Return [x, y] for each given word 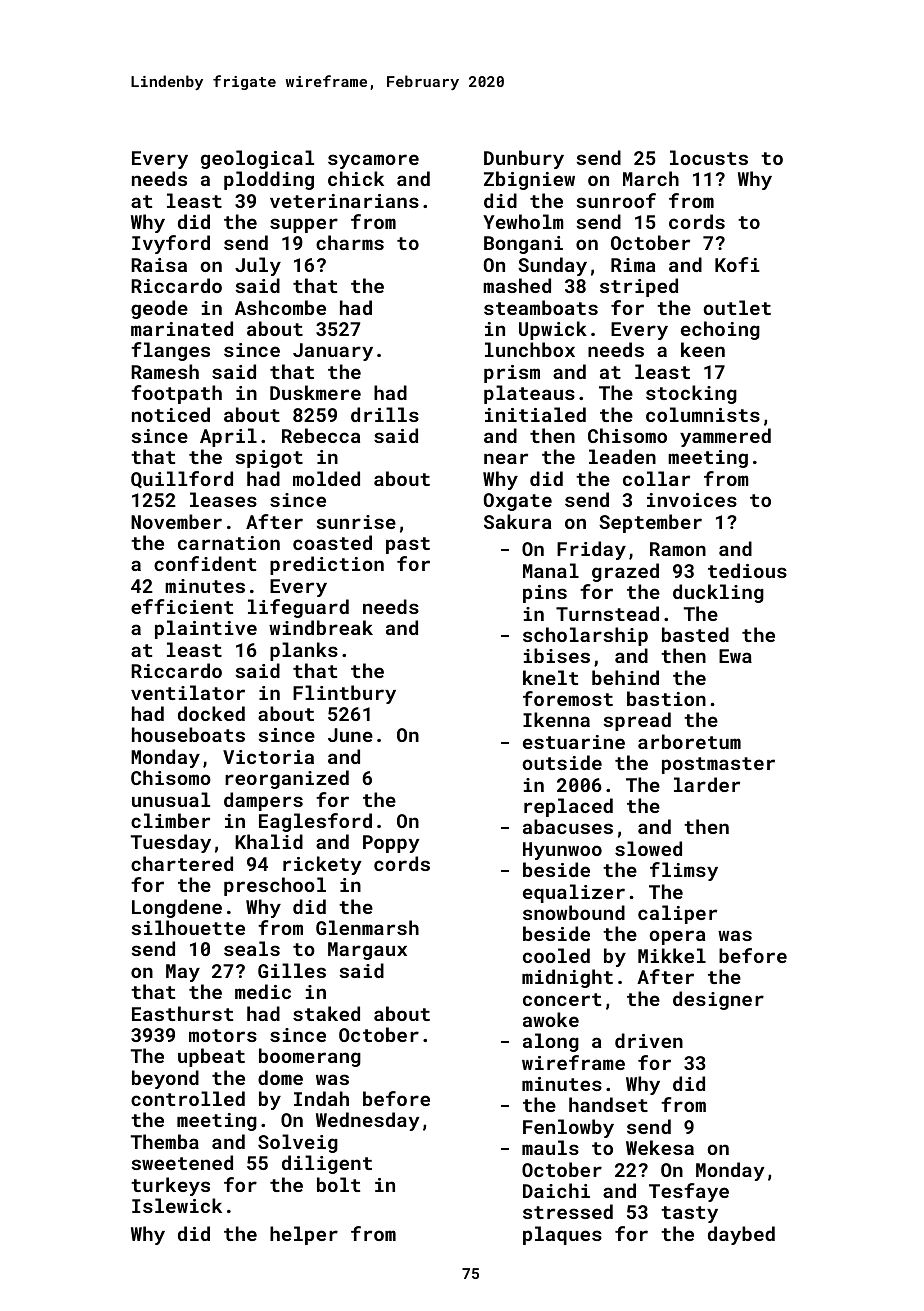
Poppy [391, 844]
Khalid [269, 841]
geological [257, 159]
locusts [709, 157]
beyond [165, 1079]
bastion [666, 698]
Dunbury [524, 159]
